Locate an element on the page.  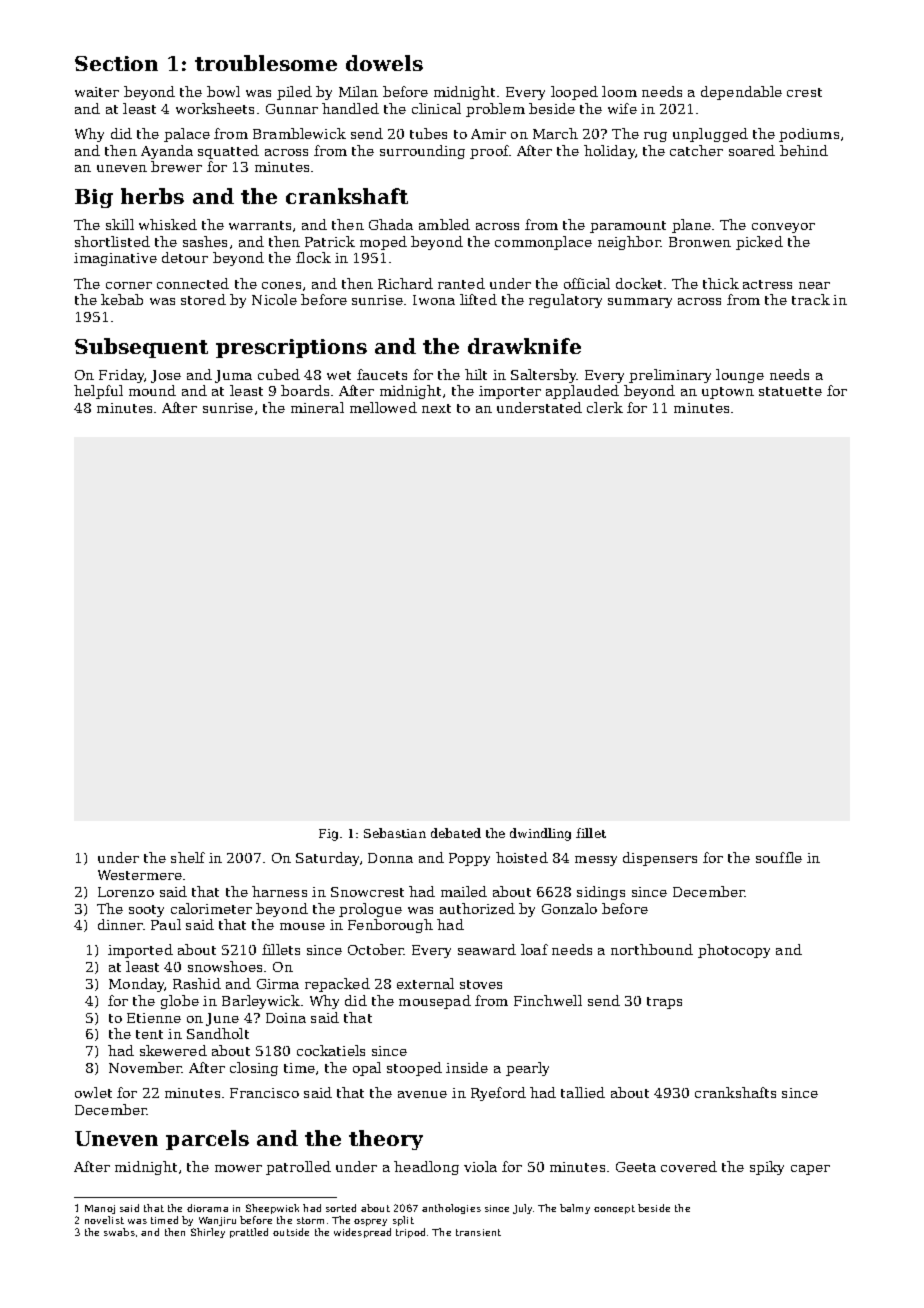
dowels is located at coordinates (384, 63).
